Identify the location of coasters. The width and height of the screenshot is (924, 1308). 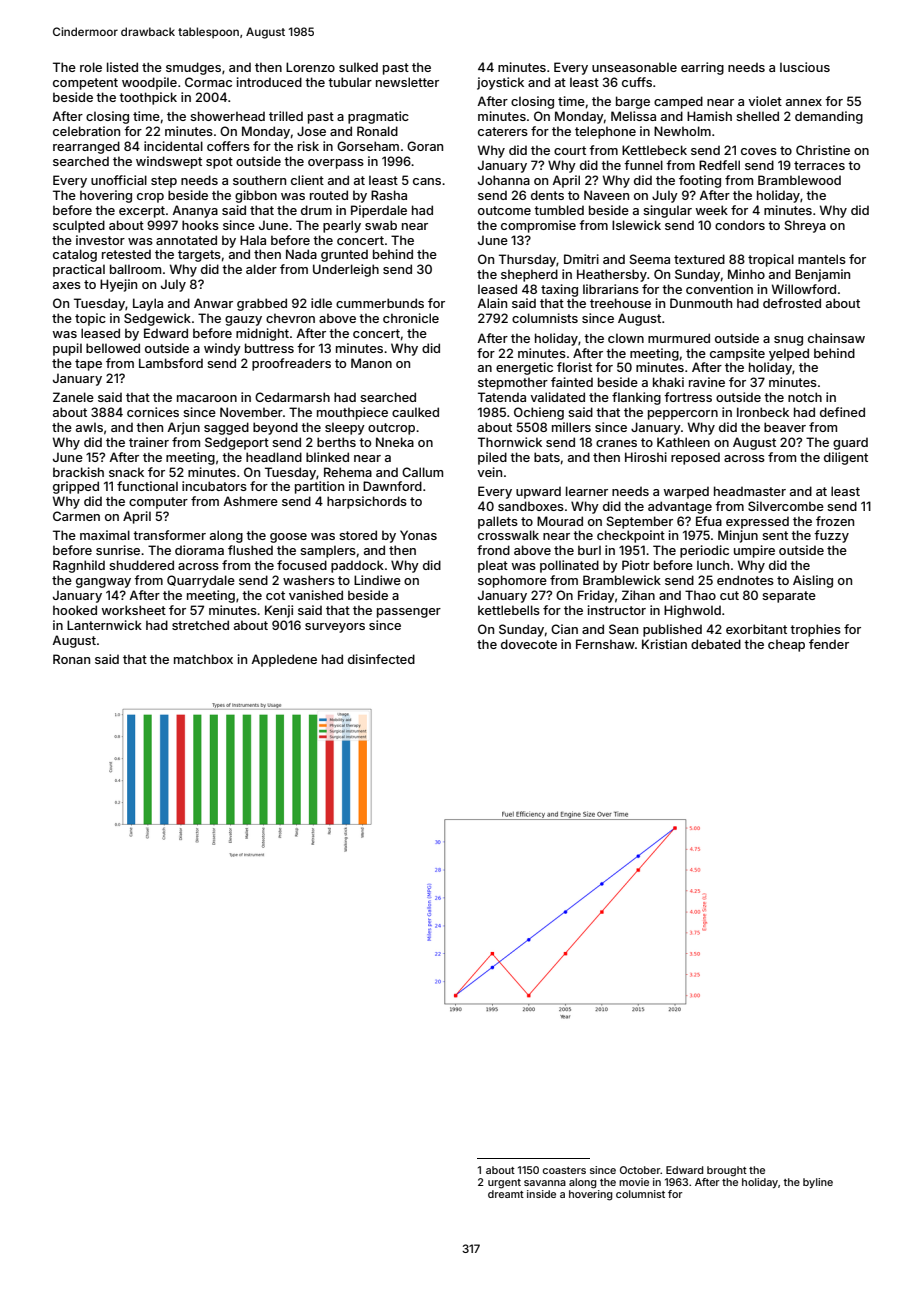
(564, 1170).
